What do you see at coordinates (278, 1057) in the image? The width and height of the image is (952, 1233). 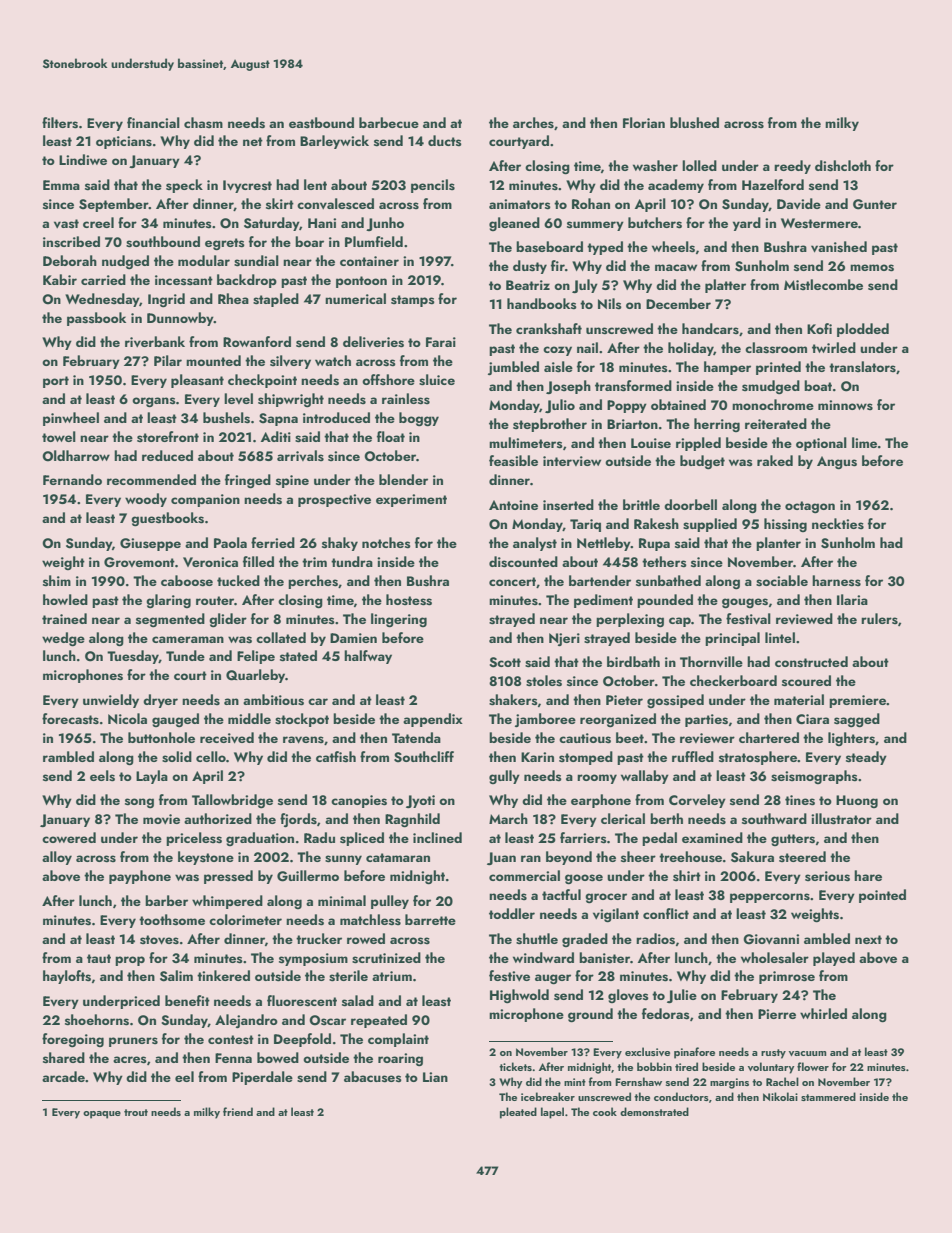 I see `bowed` at bounding box center [278, 1057].
